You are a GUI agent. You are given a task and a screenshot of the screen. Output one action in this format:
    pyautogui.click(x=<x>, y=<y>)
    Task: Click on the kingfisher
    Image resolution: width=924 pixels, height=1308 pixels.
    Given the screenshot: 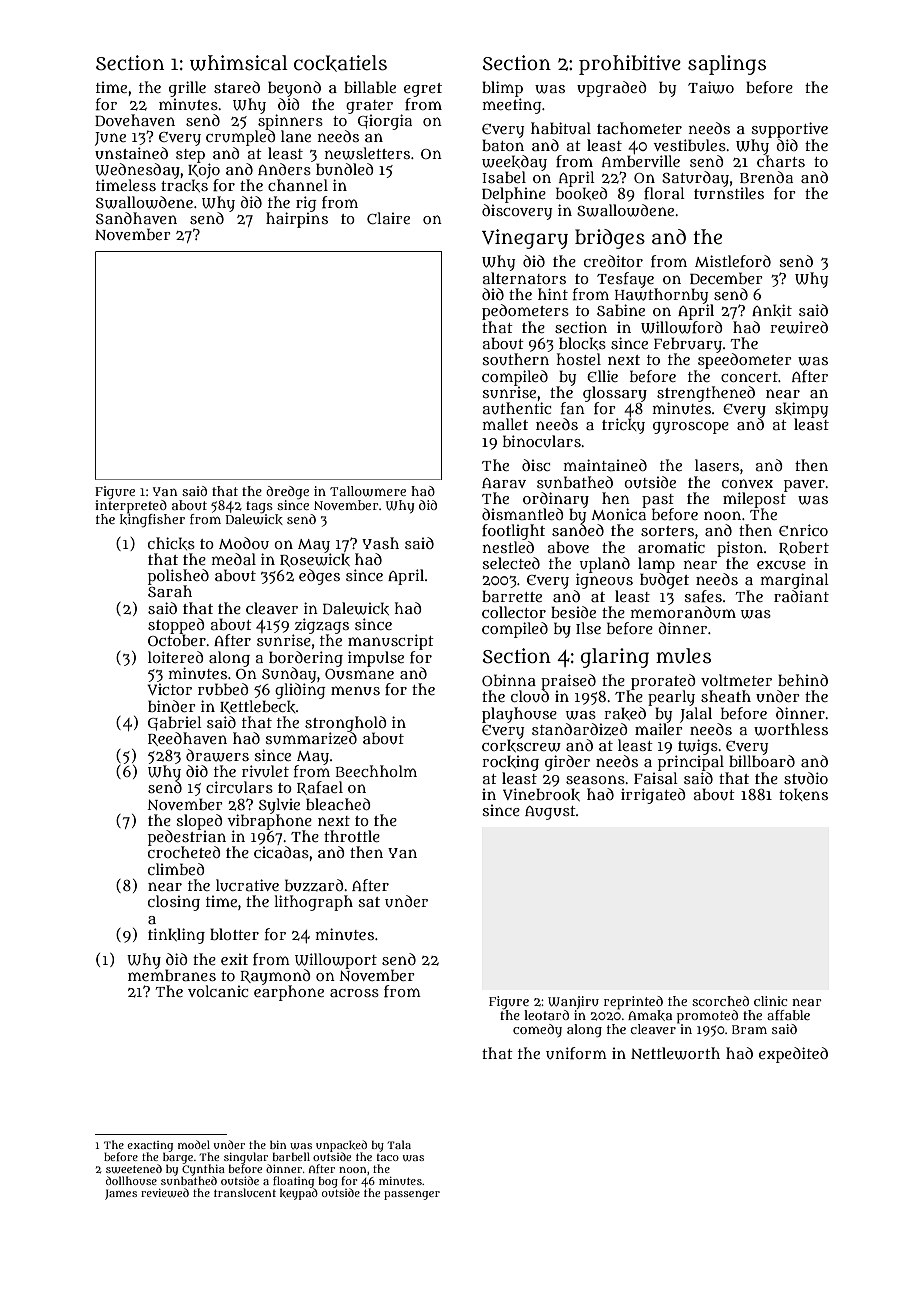 What is the action you would take?
    pyautogui.click(x=152, y=520)
